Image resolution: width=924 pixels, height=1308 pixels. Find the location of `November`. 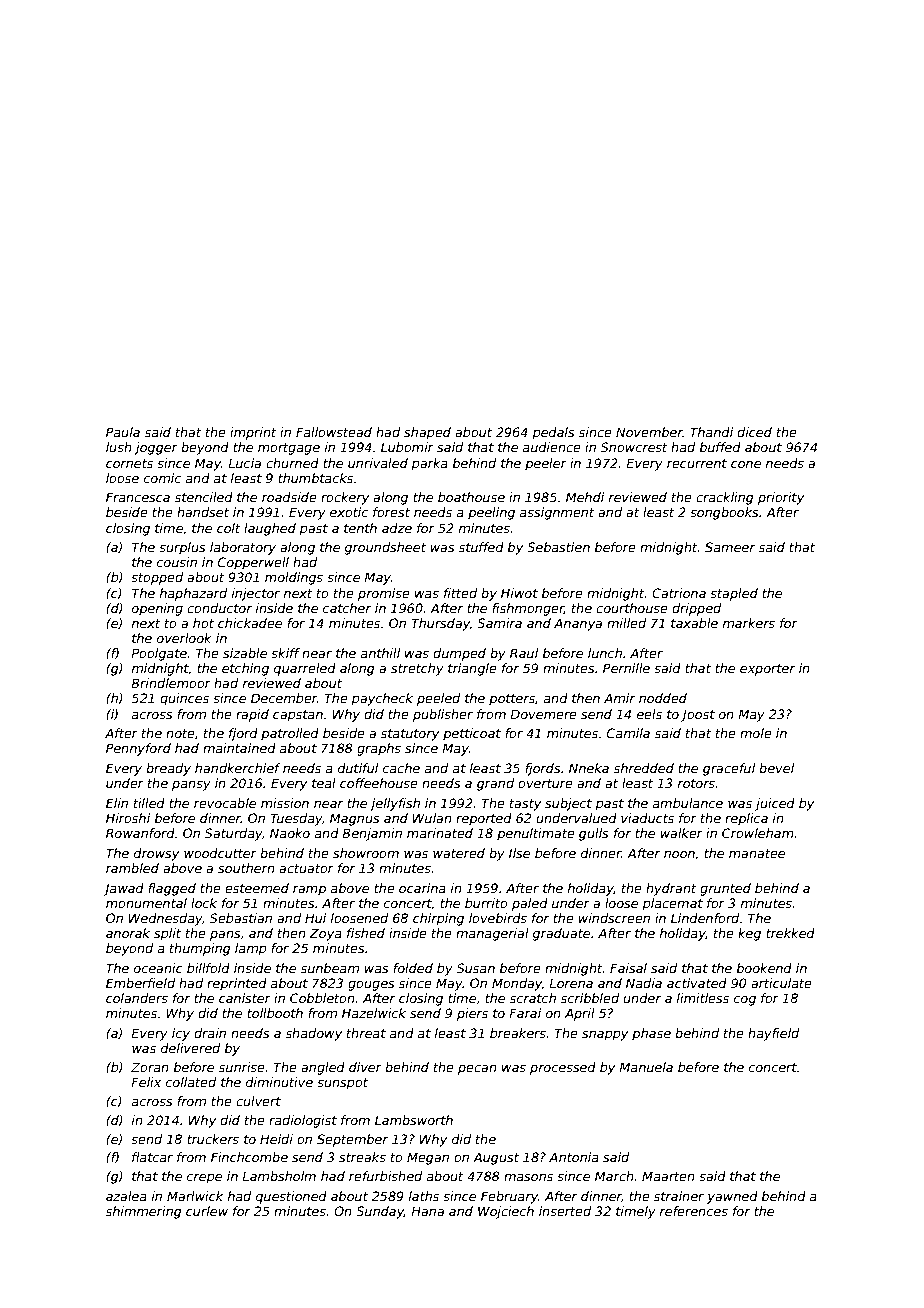

November is located at coordinates (649, 432).
